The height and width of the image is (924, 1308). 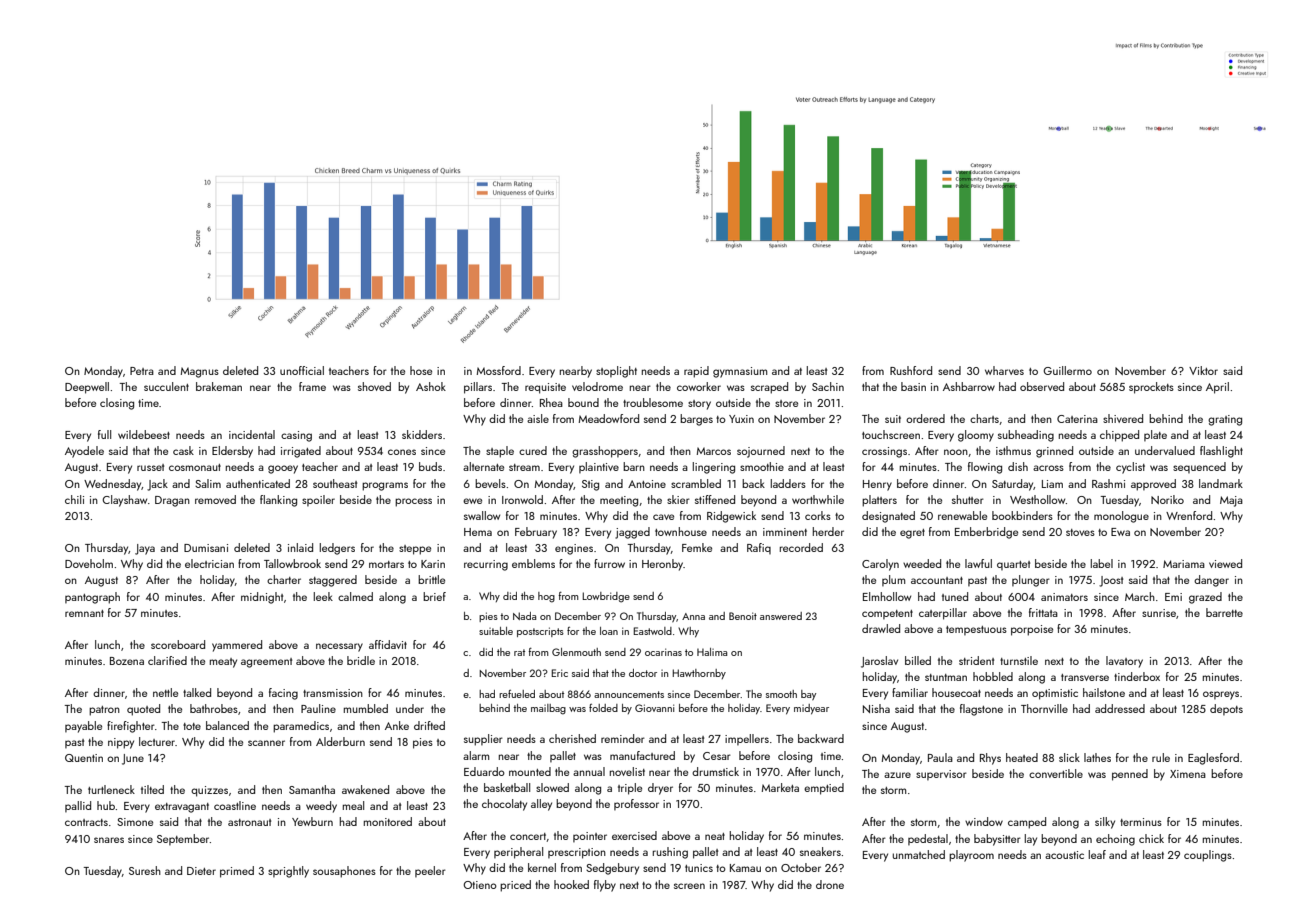 What do you see at coordinates (1111, 581) in the image?
I see `Joost` at bounding box center [1111, 581].
